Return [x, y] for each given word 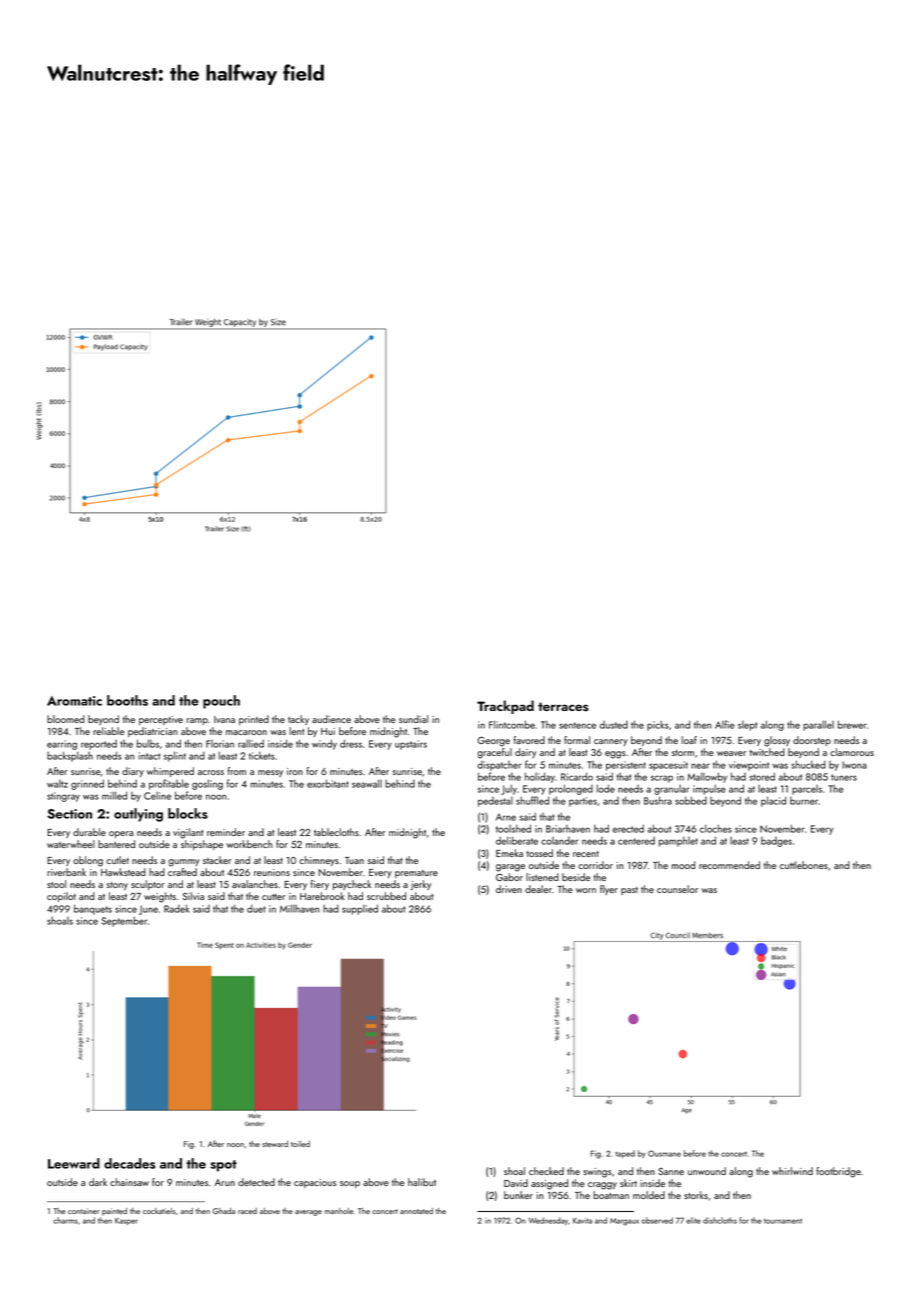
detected [256, 1182]
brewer [852, 724]
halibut [422, 1182]
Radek [177, 908]
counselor [677, 889]
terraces [563, 707]
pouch [221, 702]
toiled [300, 1144]
